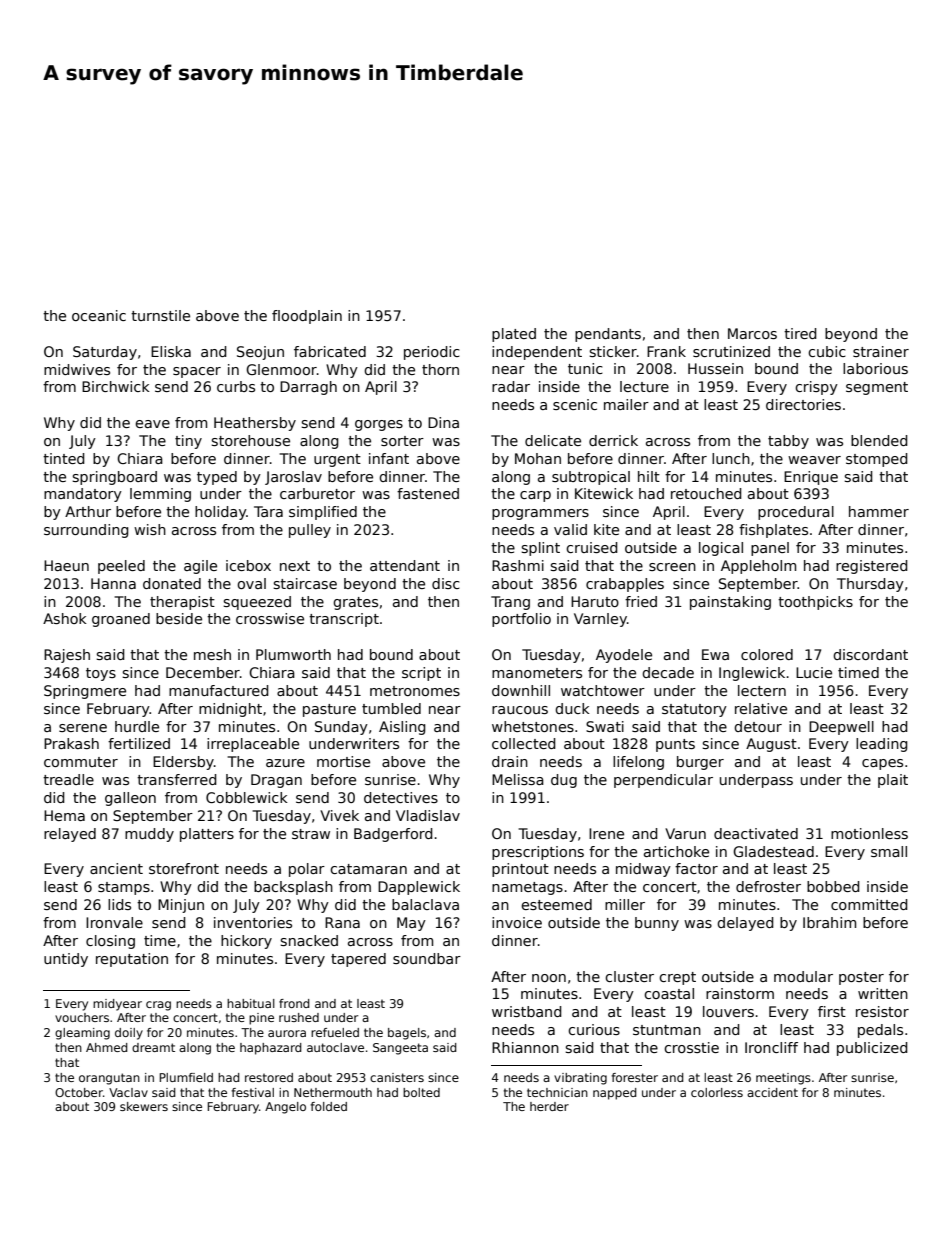  Describe the element at coordinates (212, 654) in the image. I see `mesh` at that location.
